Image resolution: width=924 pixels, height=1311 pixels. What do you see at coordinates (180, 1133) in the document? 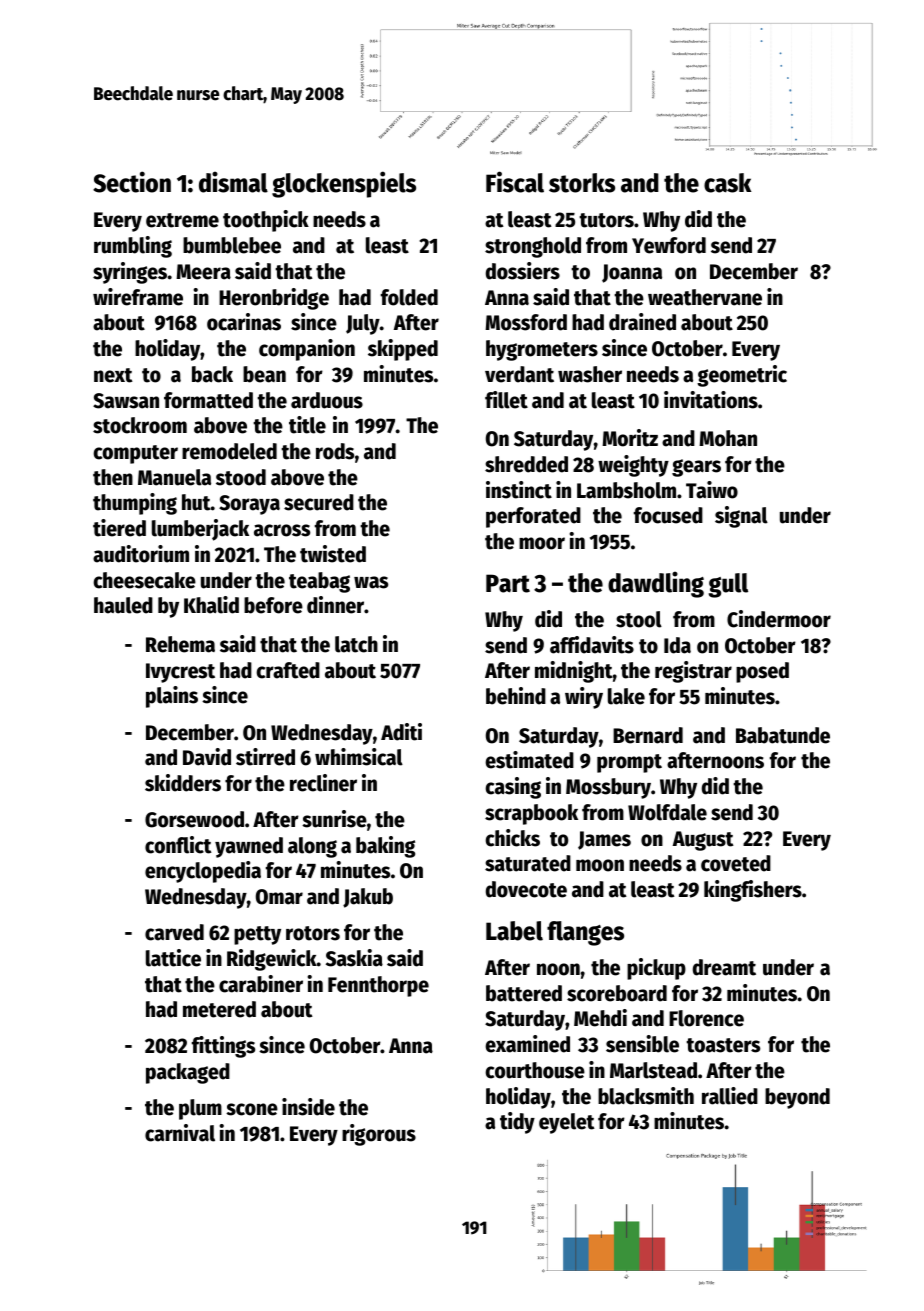
I see `carnival` at bounding box center [180, 1133].
